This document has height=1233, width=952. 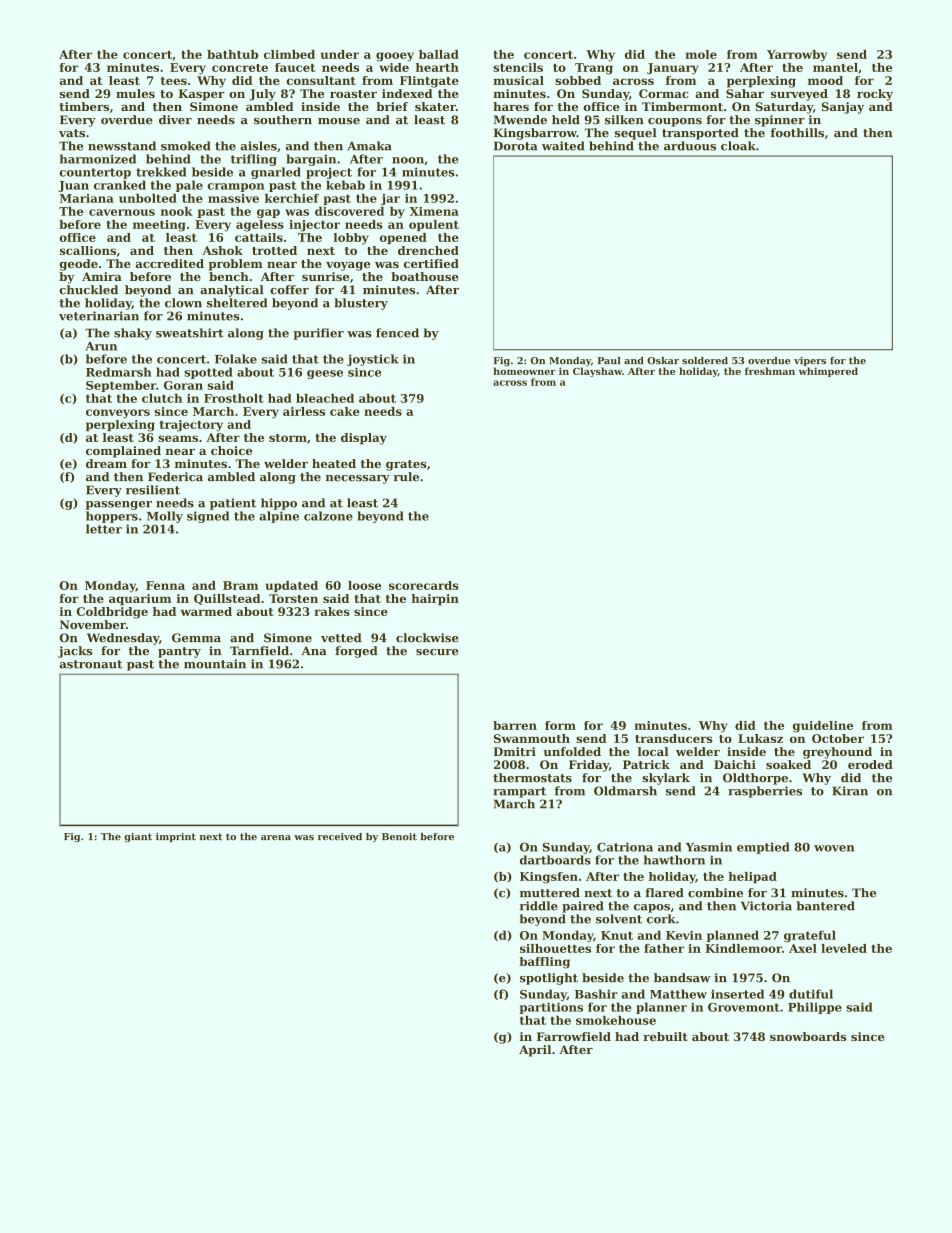 I want to click on cake, so click(x=345, y=411).
